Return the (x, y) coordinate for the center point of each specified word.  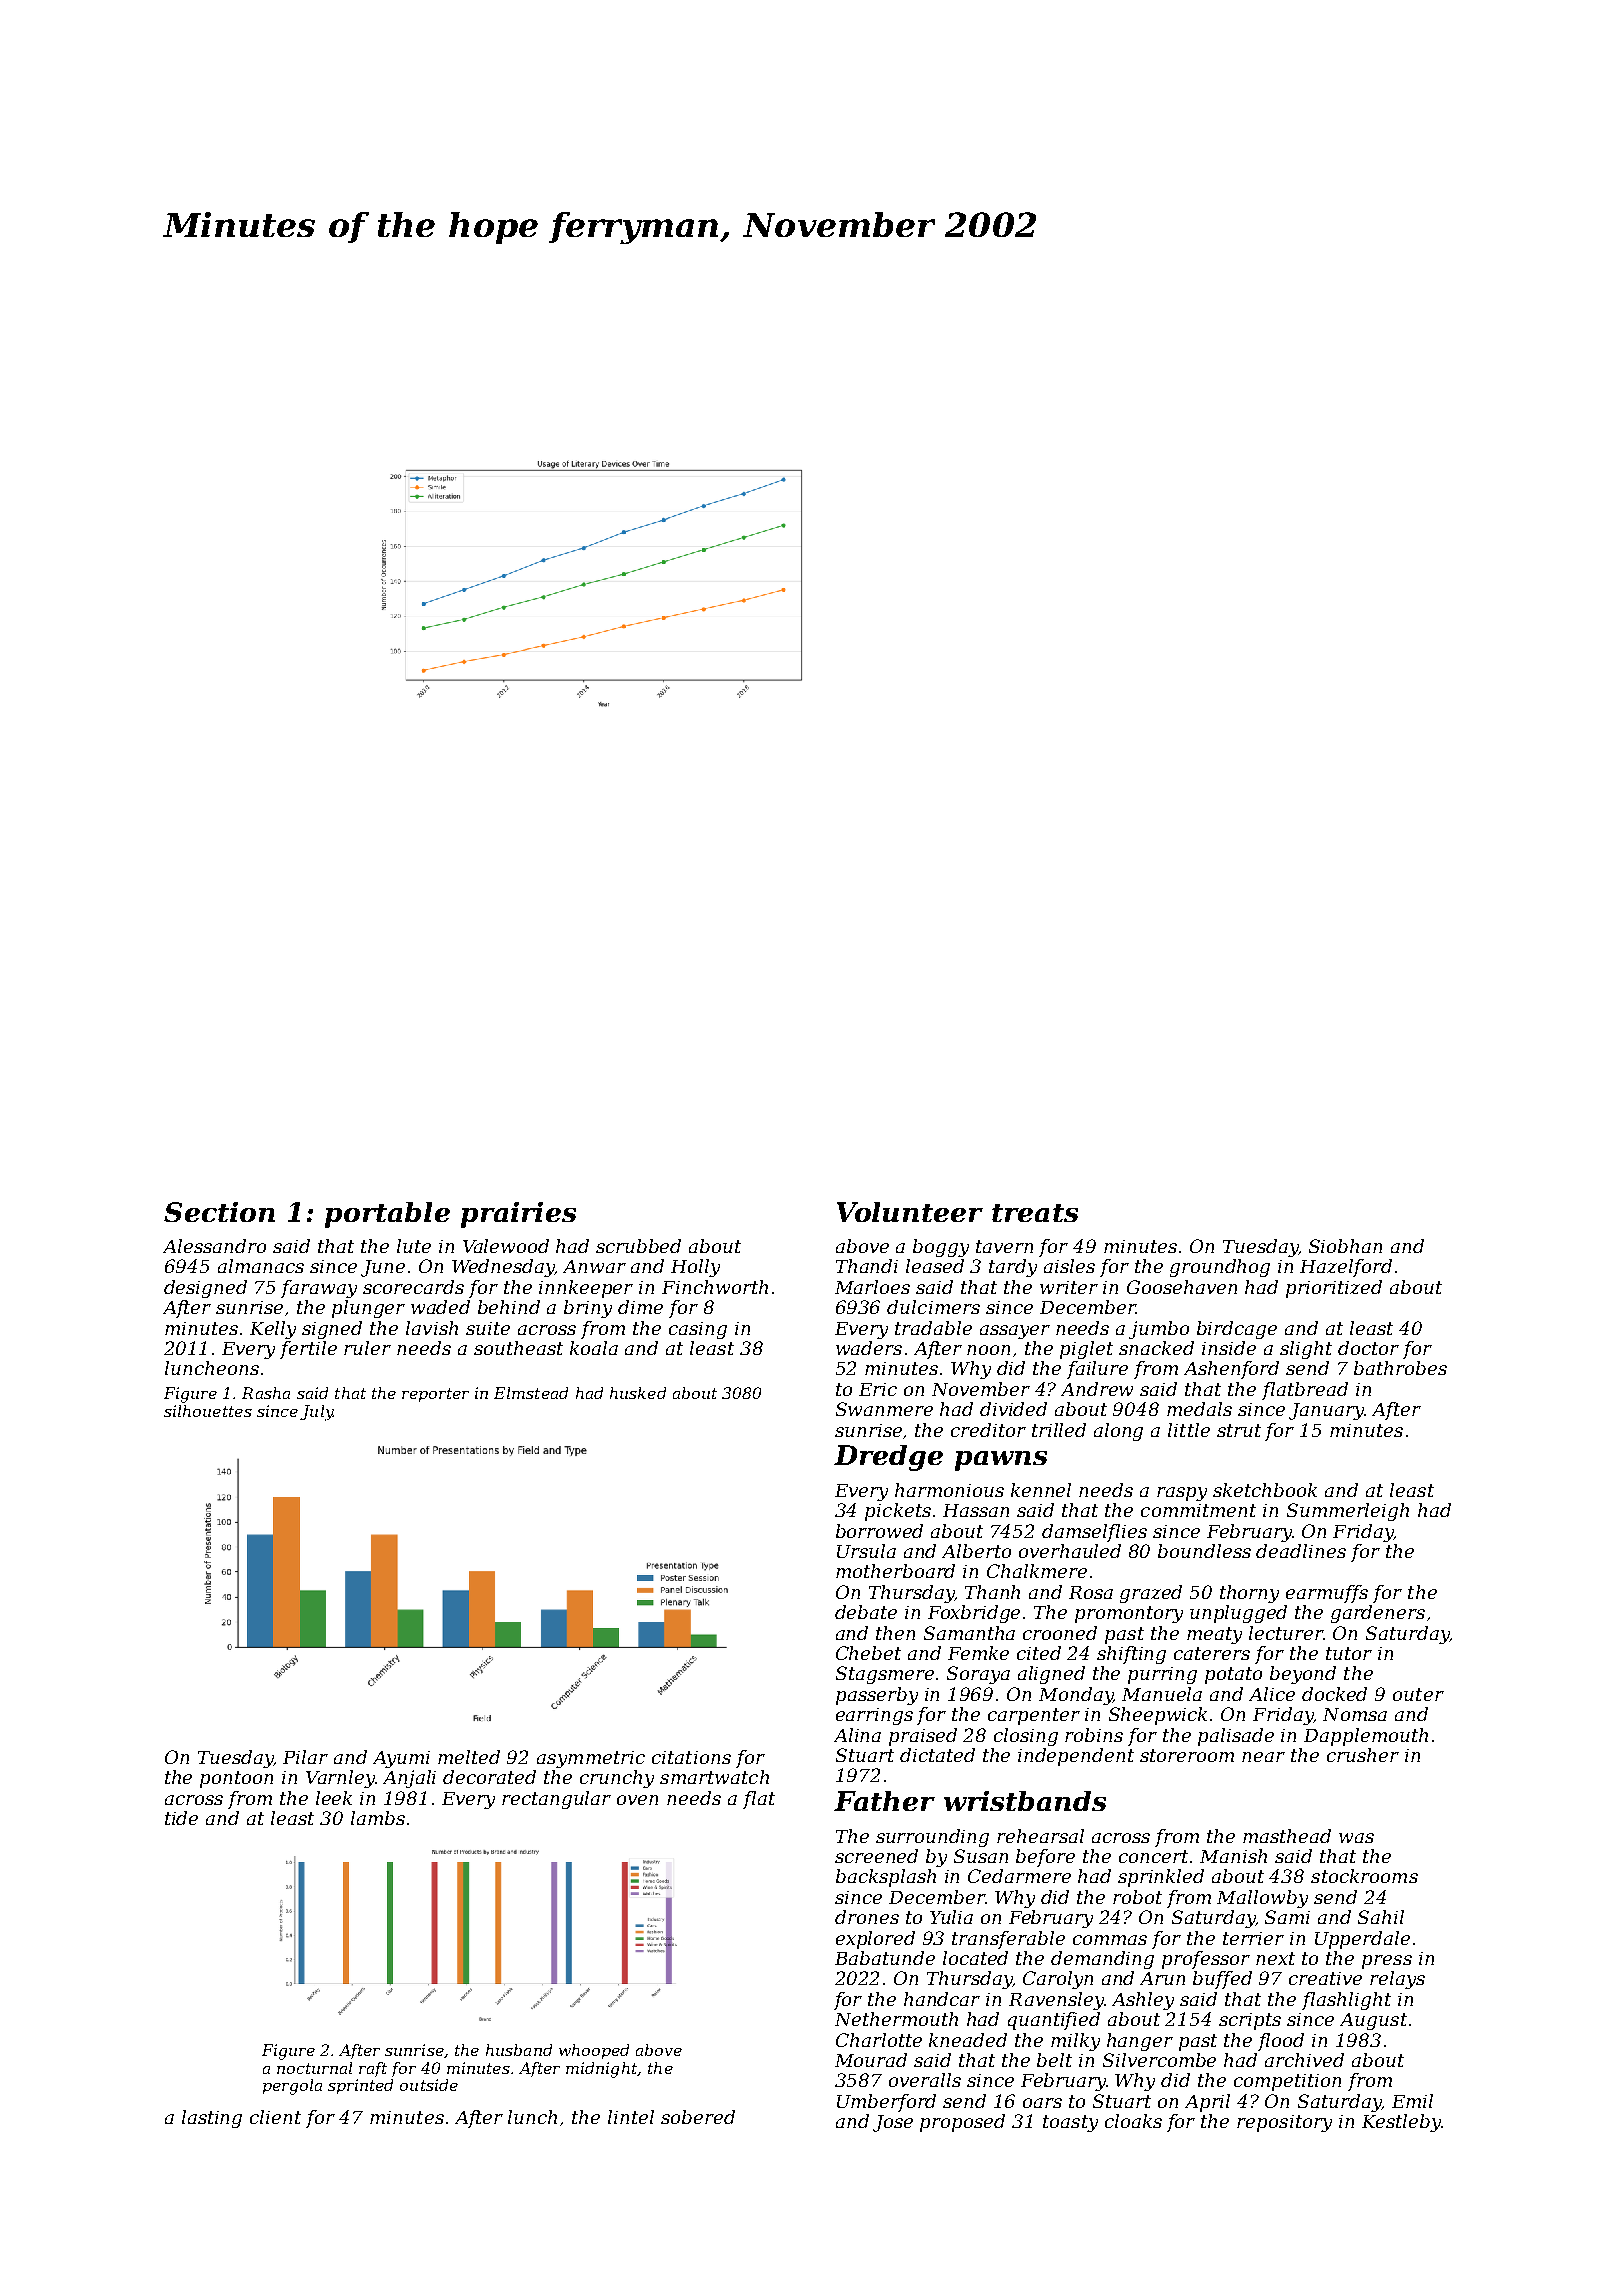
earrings (874, 1716)
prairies (518, 1215)
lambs (378, 1818)
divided (1013, 1409)
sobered (698, 2117)
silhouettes (208, 1411)
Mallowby (1262, 1899)
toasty (1070, 2123)
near (1263, 1757)
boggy (941, 1248)
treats (1035, 1213)
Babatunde (885, 1958)
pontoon (236, 1779)
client (275, 2117)
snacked (1156, 1348)
